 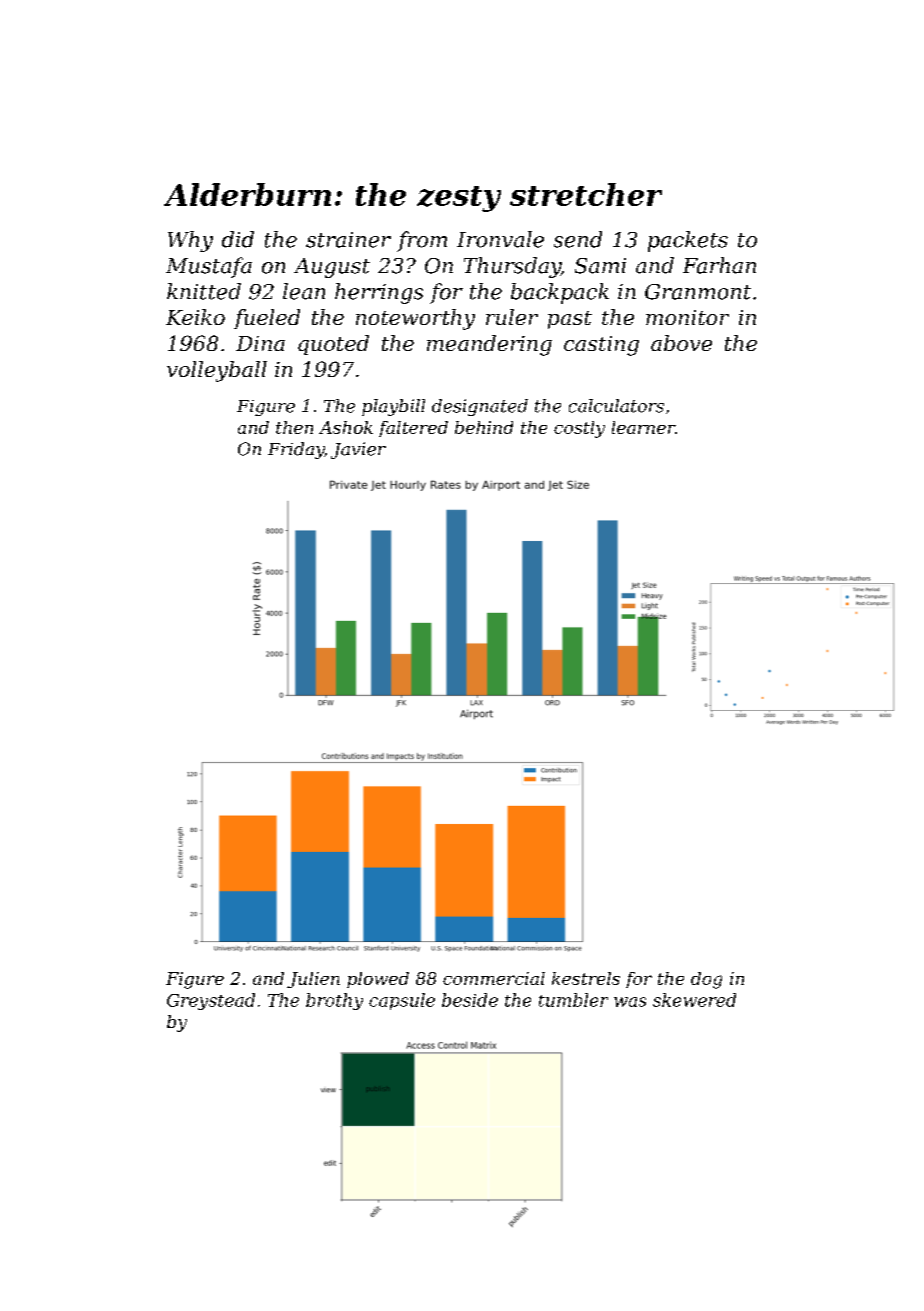 I want to click on Farhan, so click(x=719, y=265).
